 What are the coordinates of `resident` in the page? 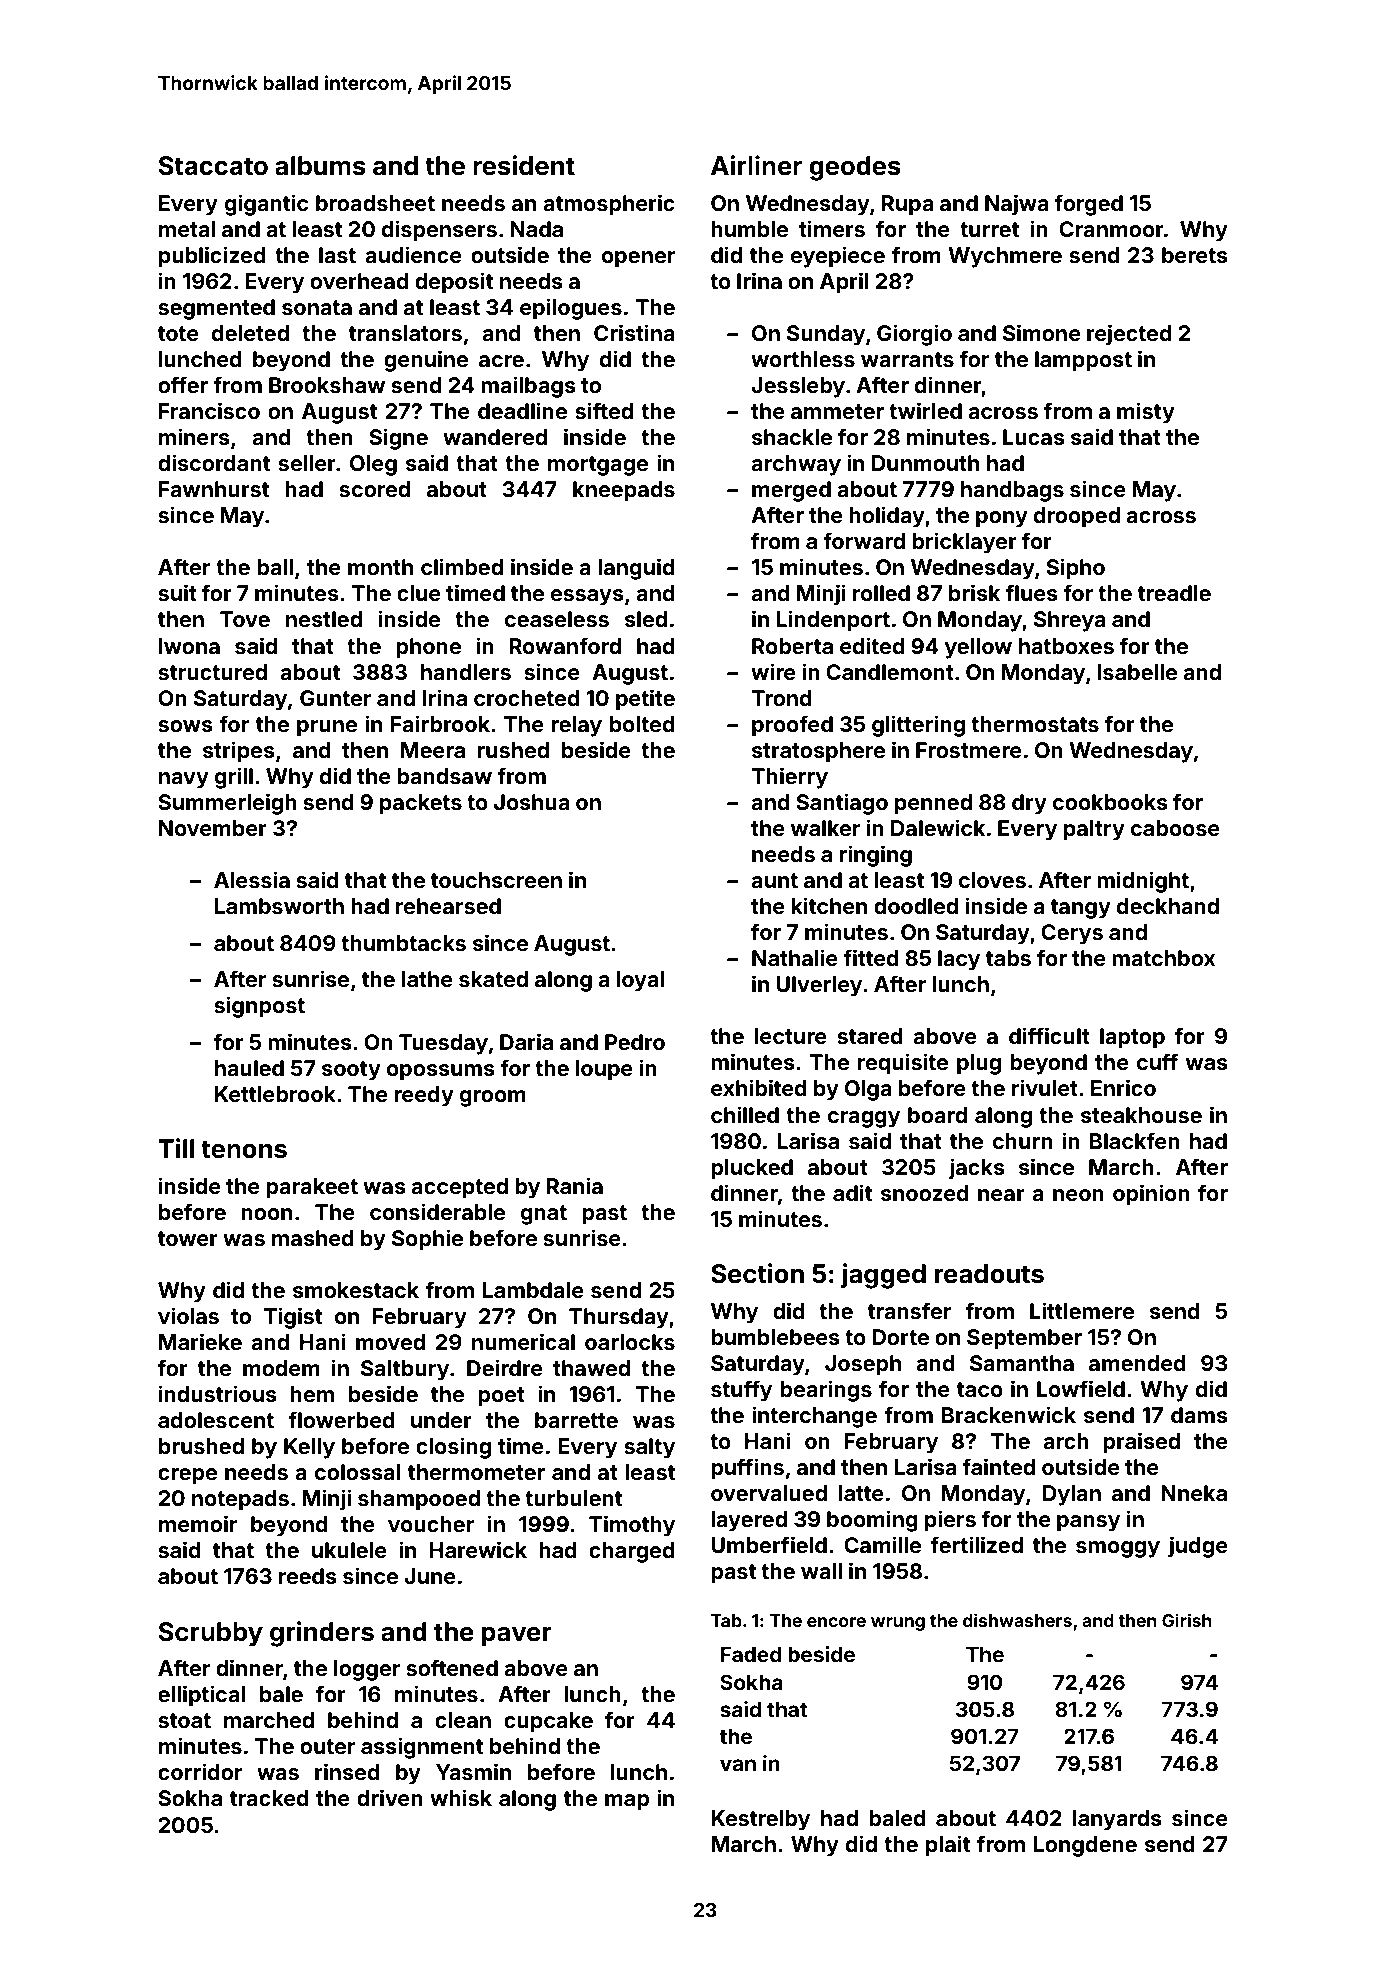 It's located at (524, 165).
